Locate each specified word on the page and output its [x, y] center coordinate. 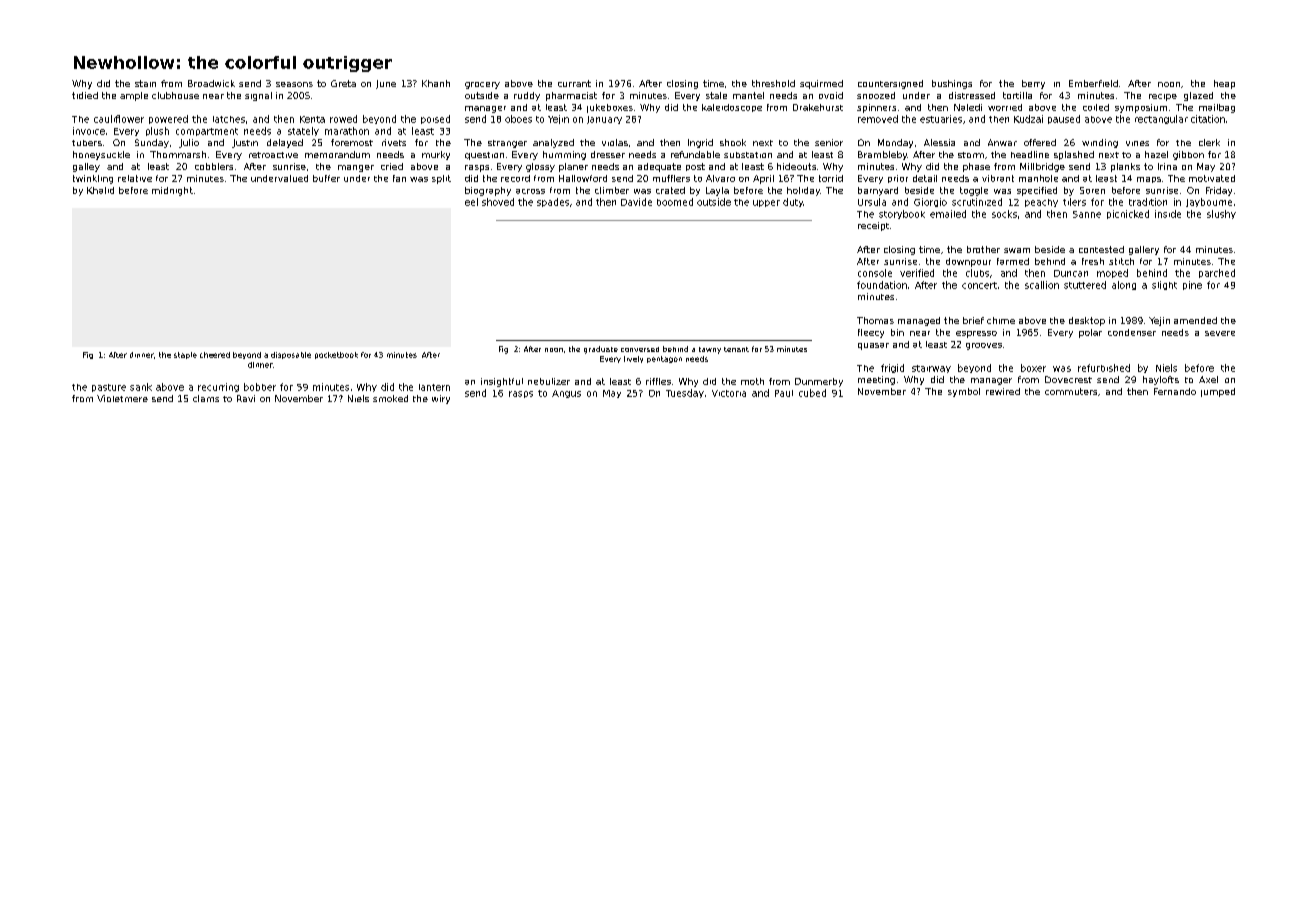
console [875, 273]
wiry [441, 399]
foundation [882, 285]
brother [983, 249]
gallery [1144, 250]
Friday [1219, 191]
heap [1224, 84]
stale [716, 95]
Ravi [246, 398]
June [386, 84]
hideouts [796, 166]
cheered [215, 355]
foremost [352, 142]
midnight [172, 191]
